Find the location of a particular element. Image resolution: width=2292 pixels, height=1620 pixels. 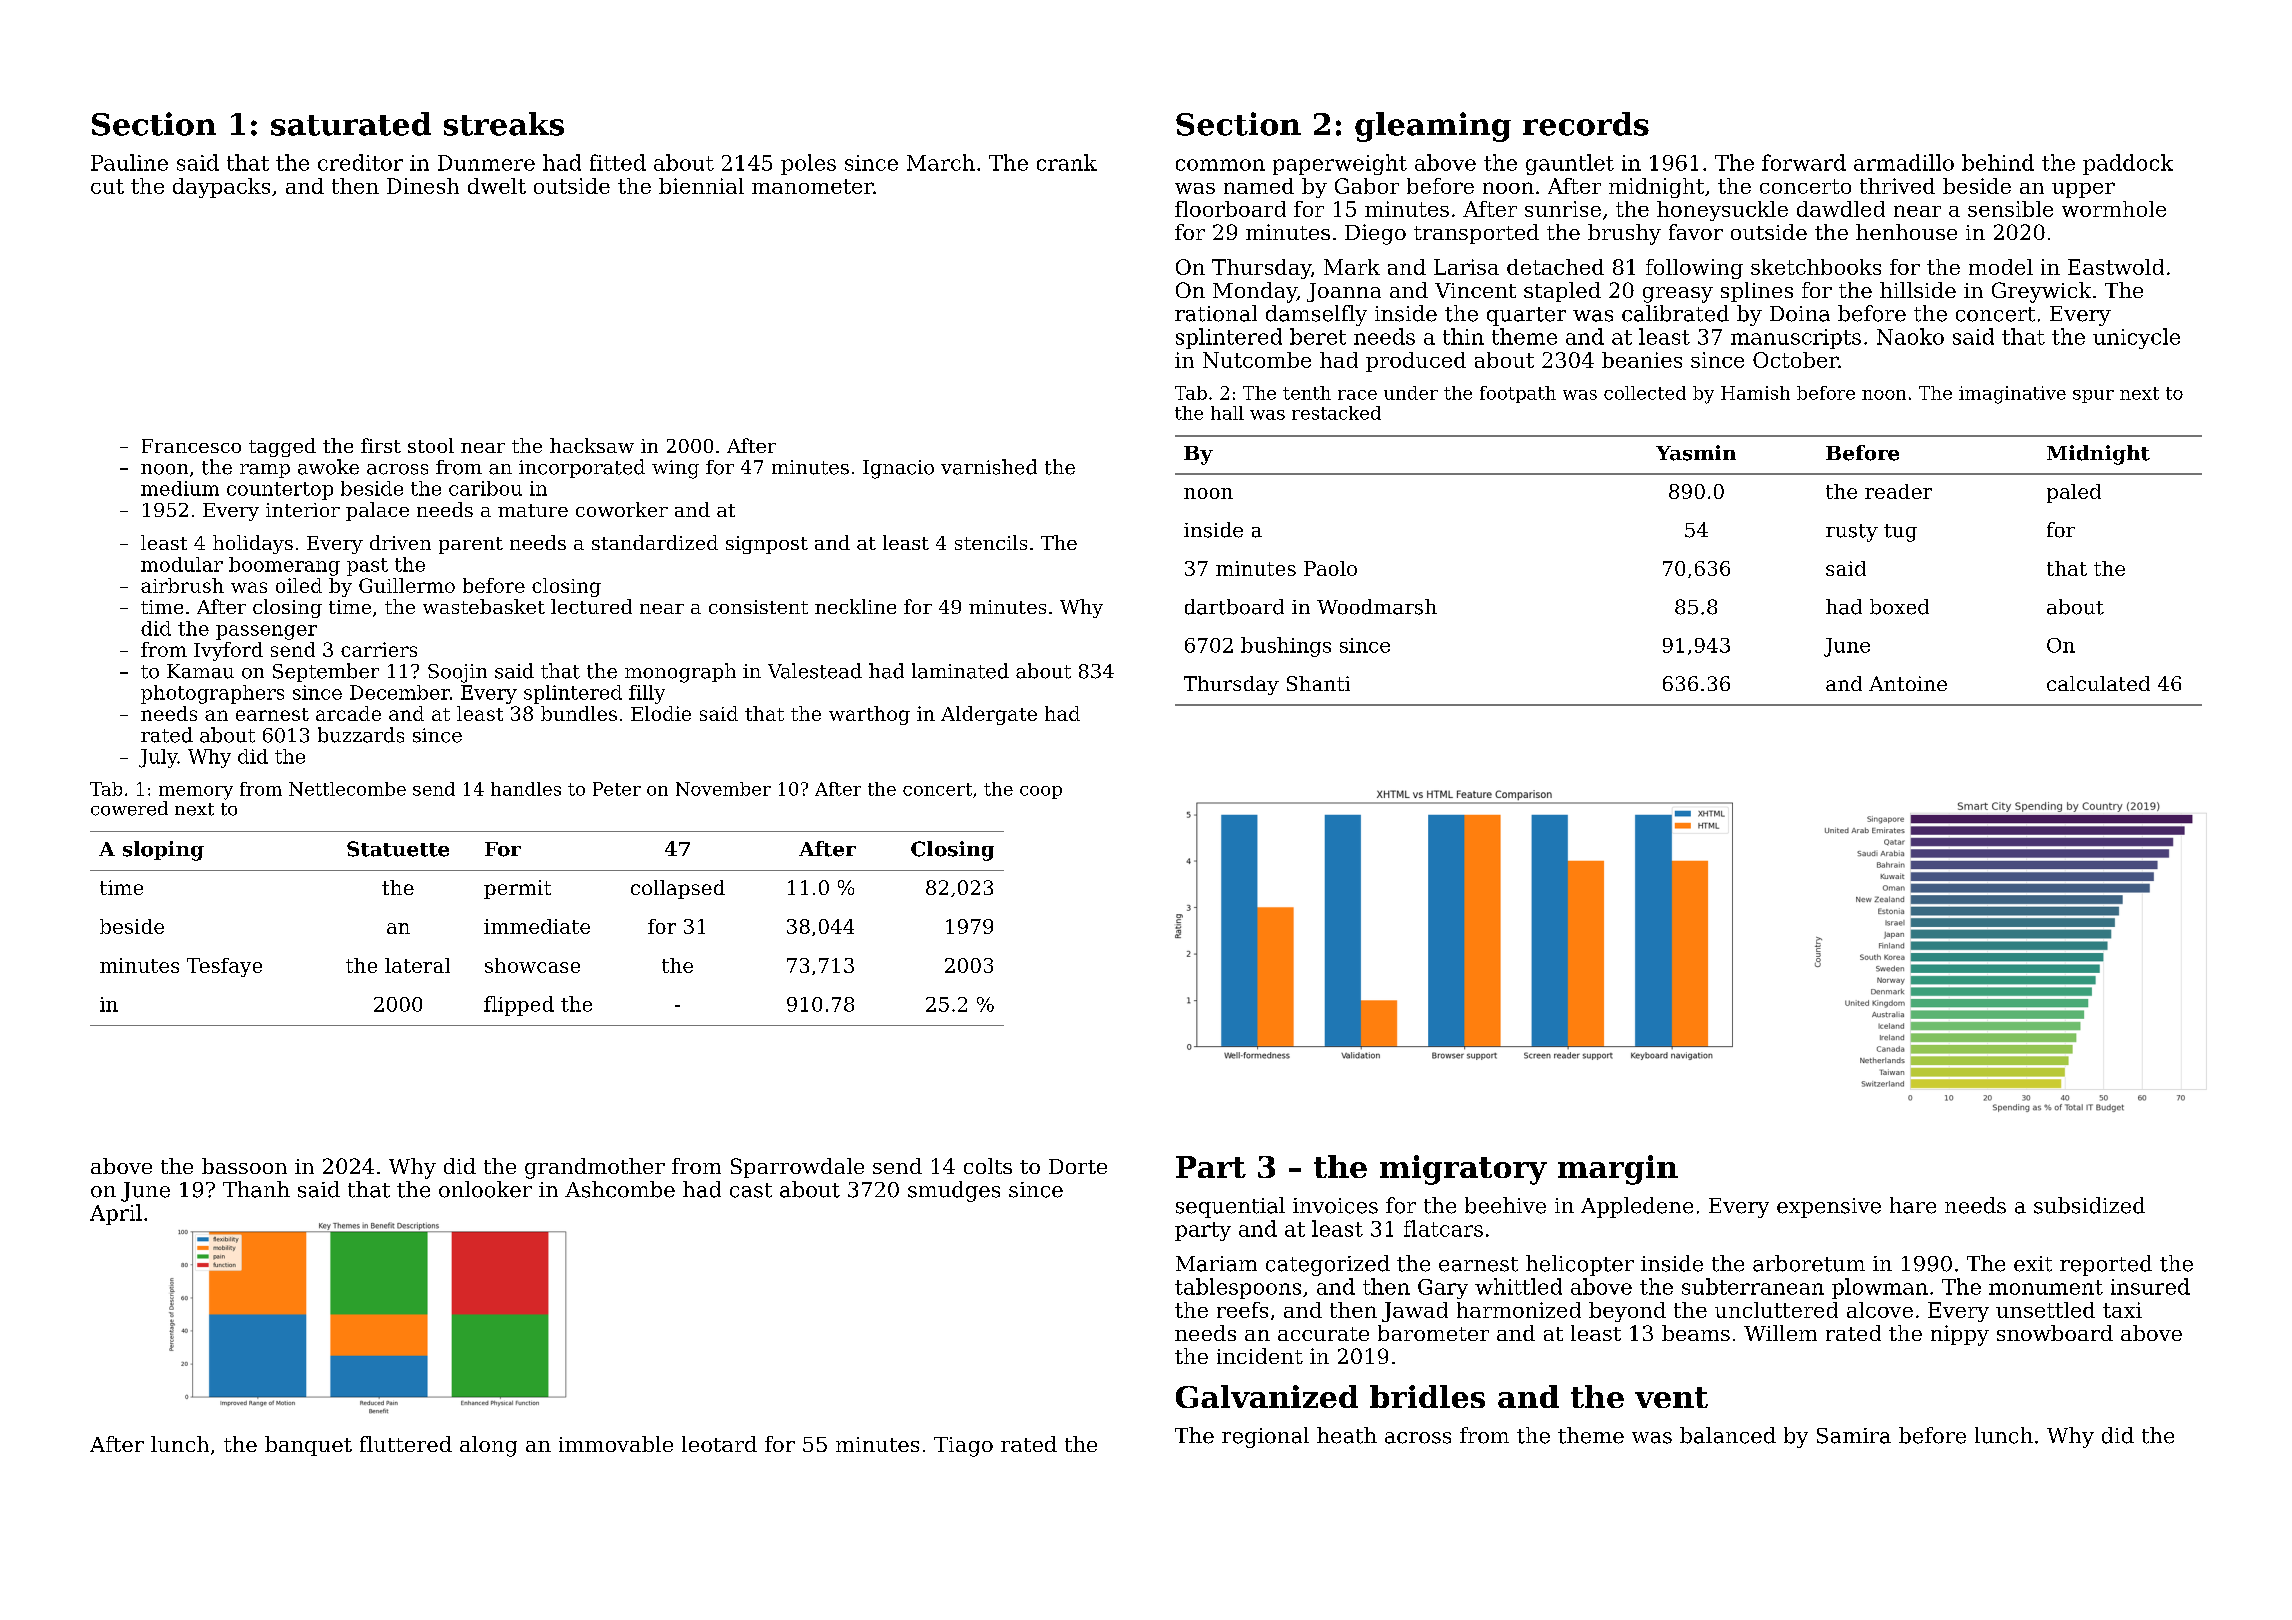

behind is located at coordinates (1998, 162).
